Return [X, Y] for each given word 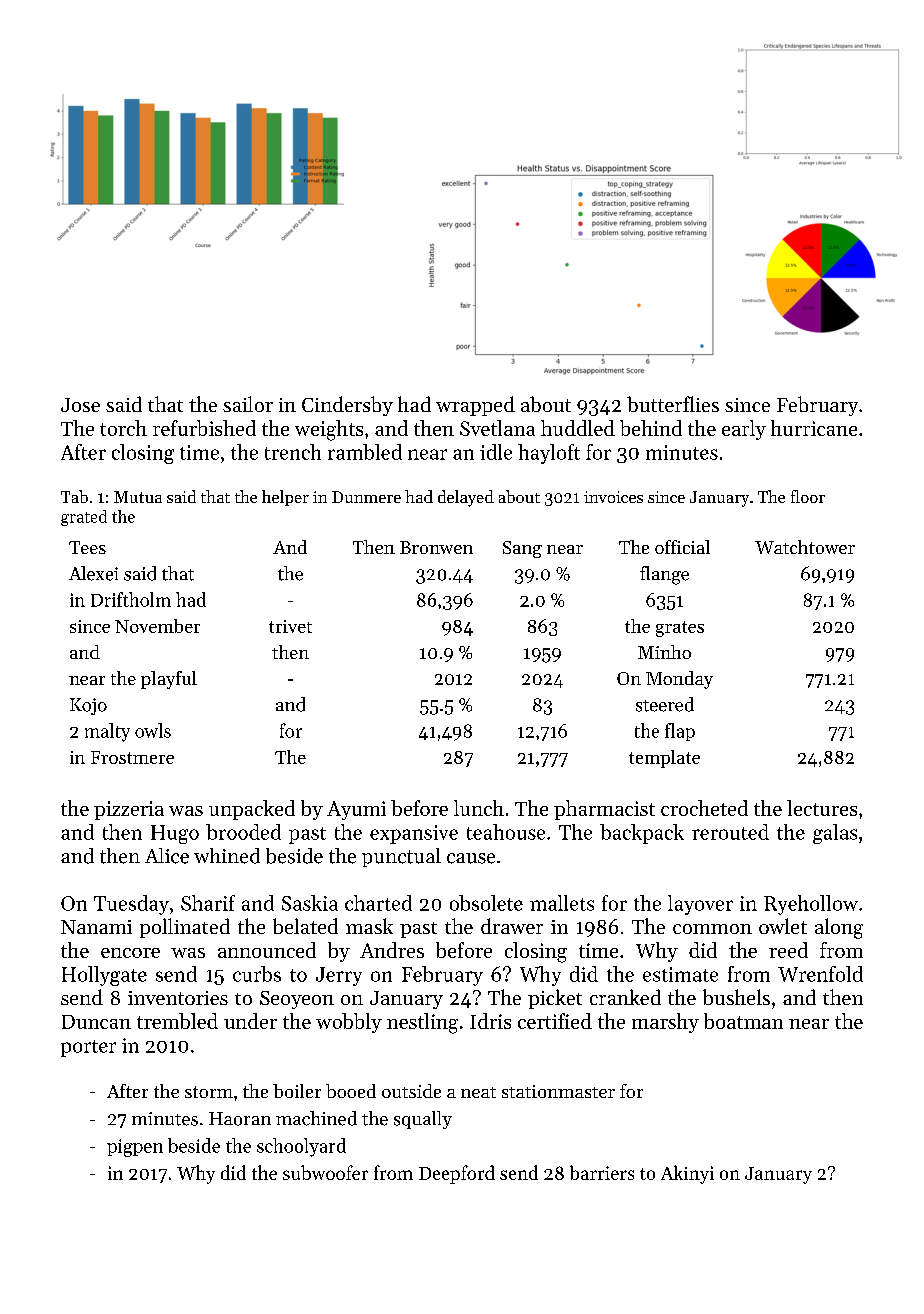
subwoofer [325, 1172]
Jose [80, 405]
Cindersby [347, 406]
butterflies [673, 404]
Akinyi [687, 1174]
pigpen [135, 1148]
